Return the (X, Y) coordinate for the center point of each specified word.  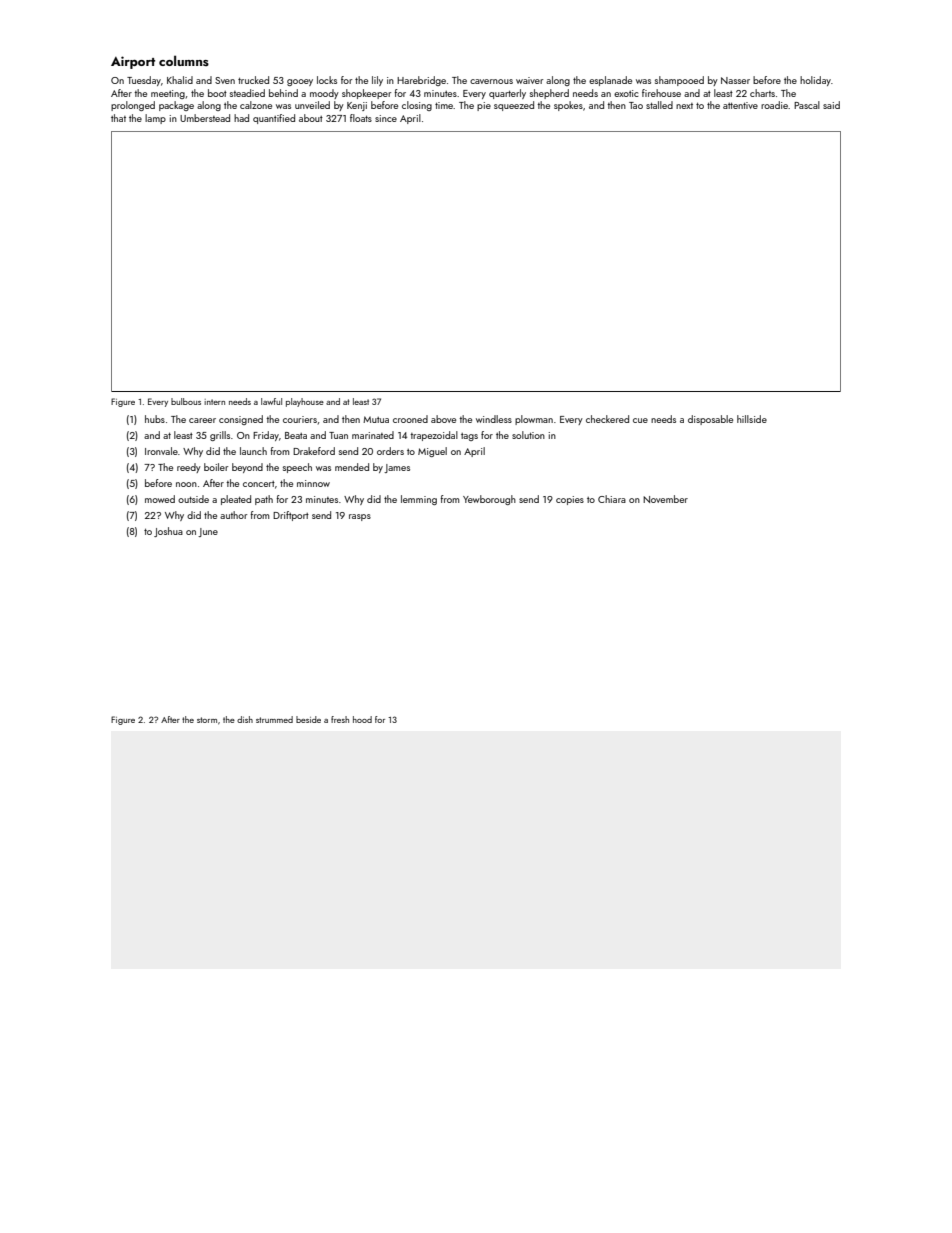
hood (362, 719)
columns (184, 60)
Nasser (735, 80)
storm (207, 720)
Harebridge (421, 81)
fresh (340, 719)
